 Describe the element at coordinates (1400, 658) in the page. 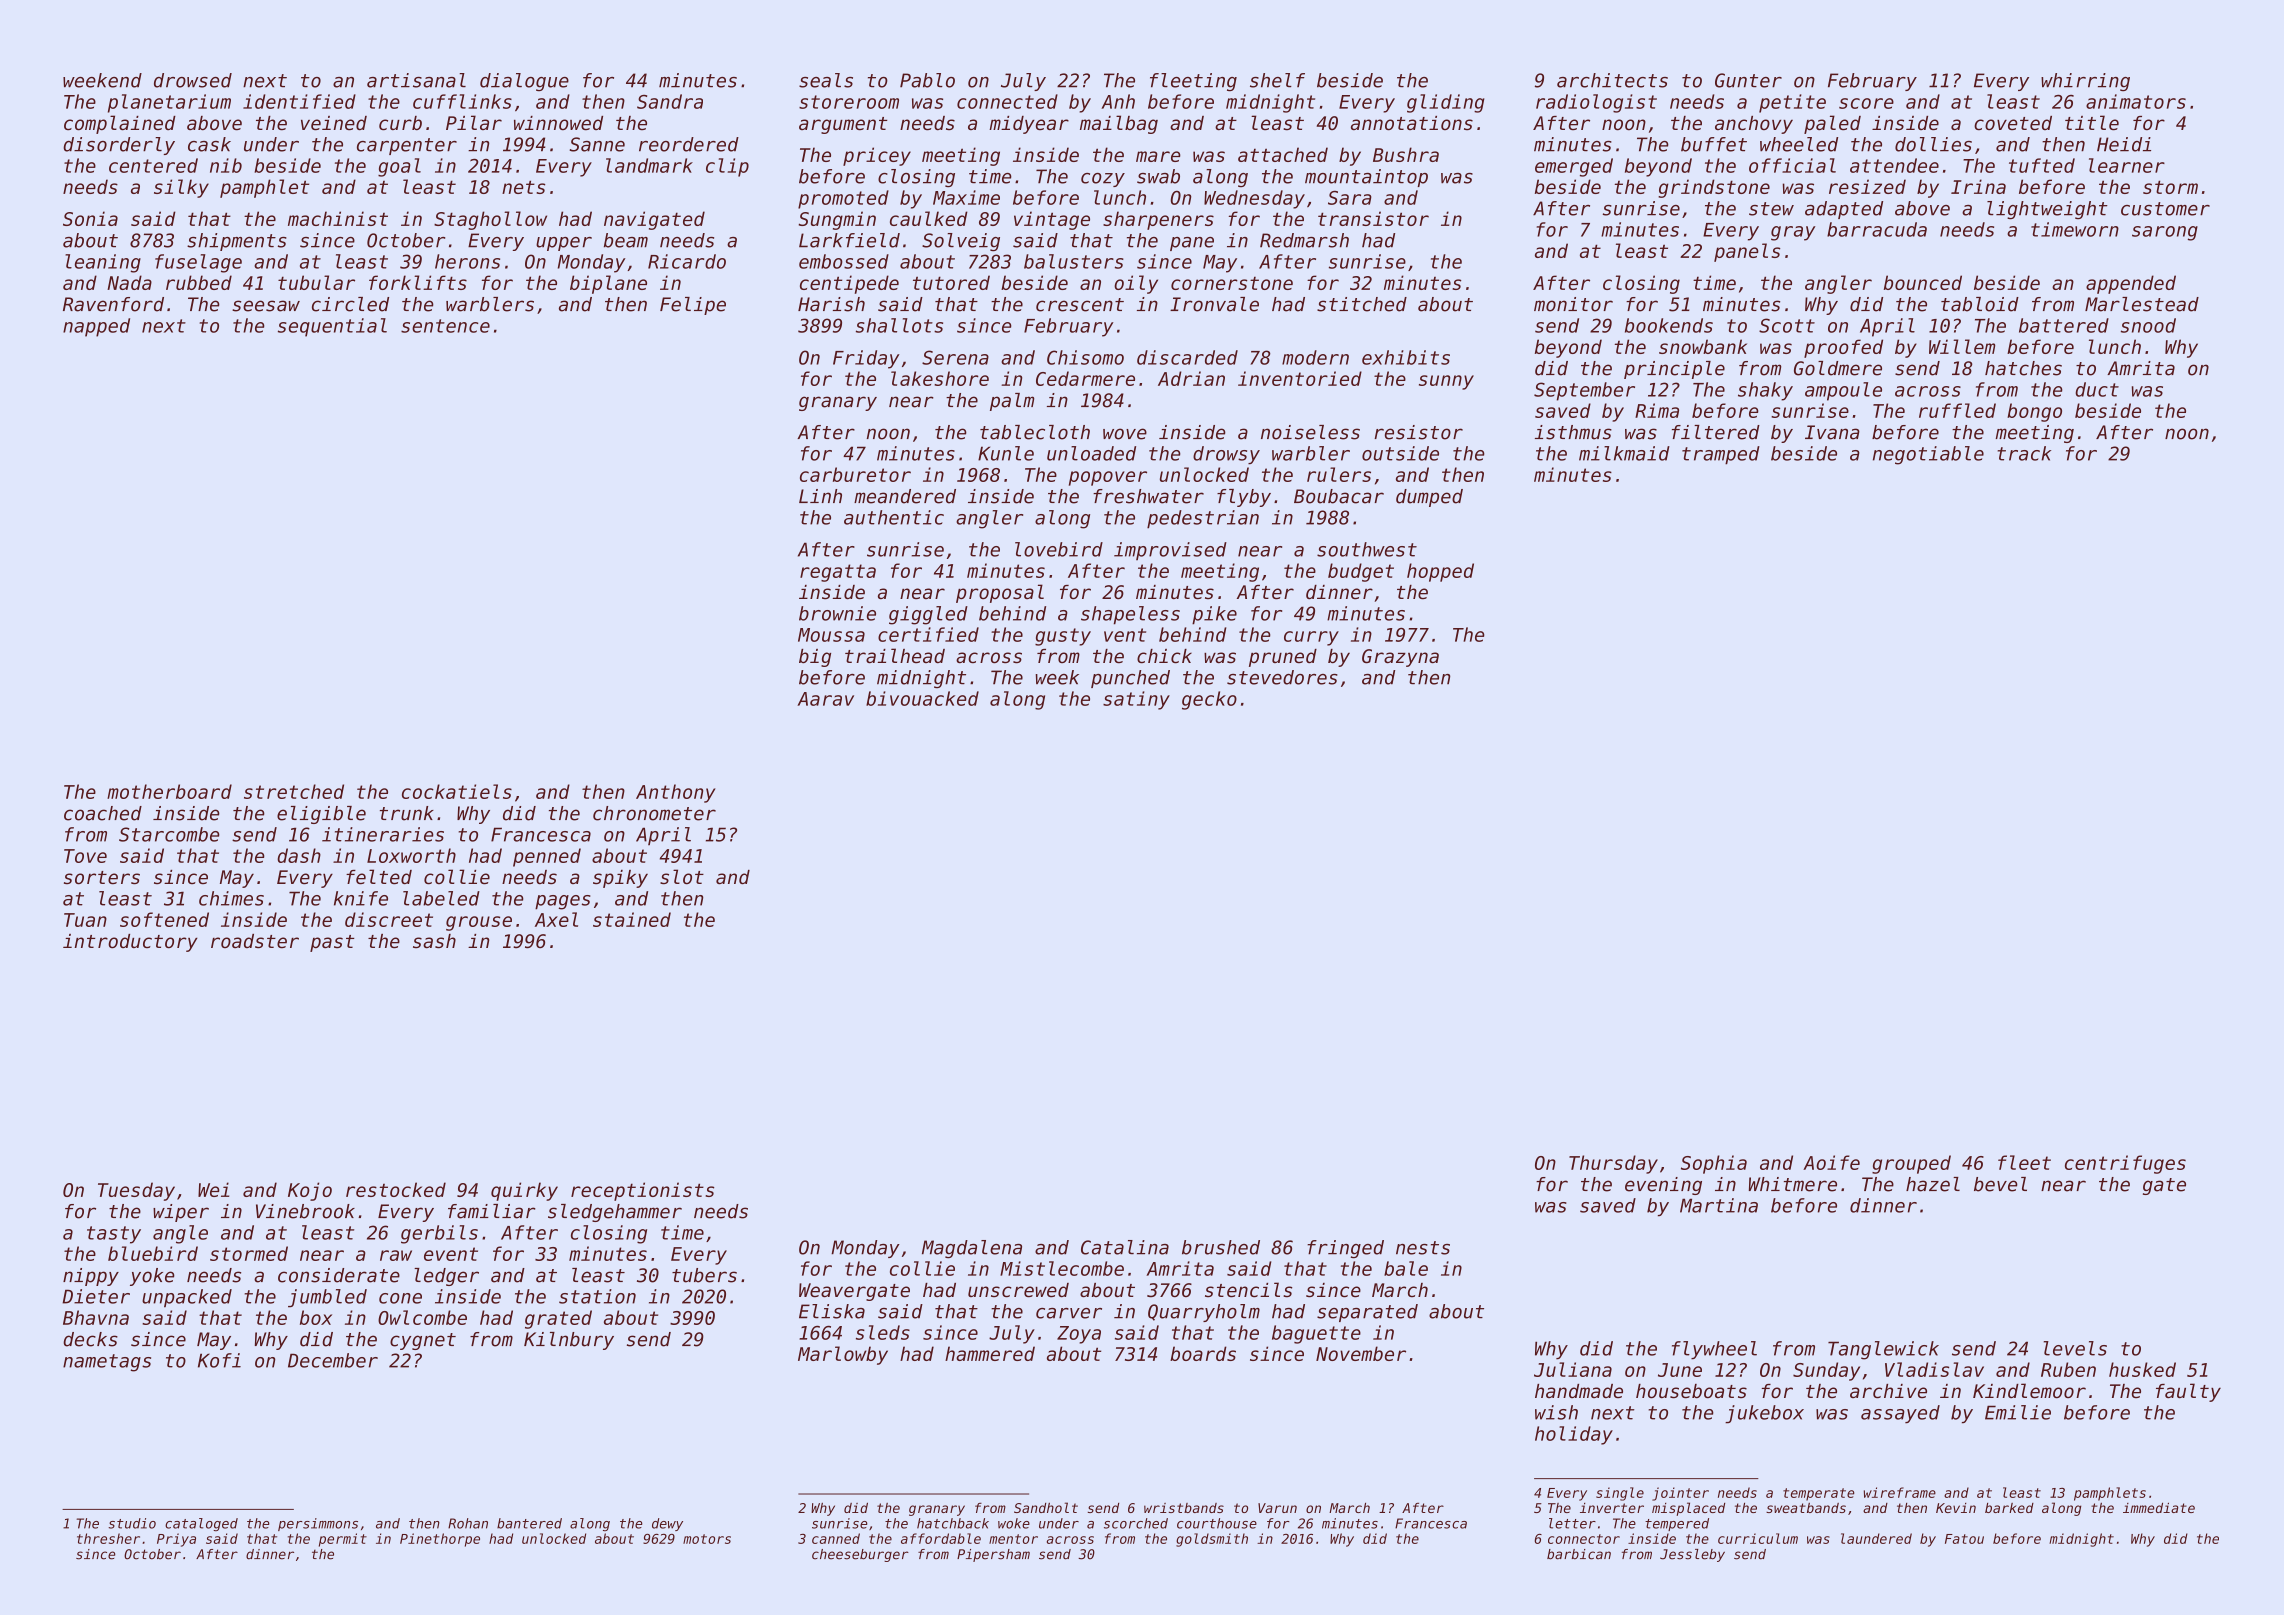

I see `Grazyna` at that location.
